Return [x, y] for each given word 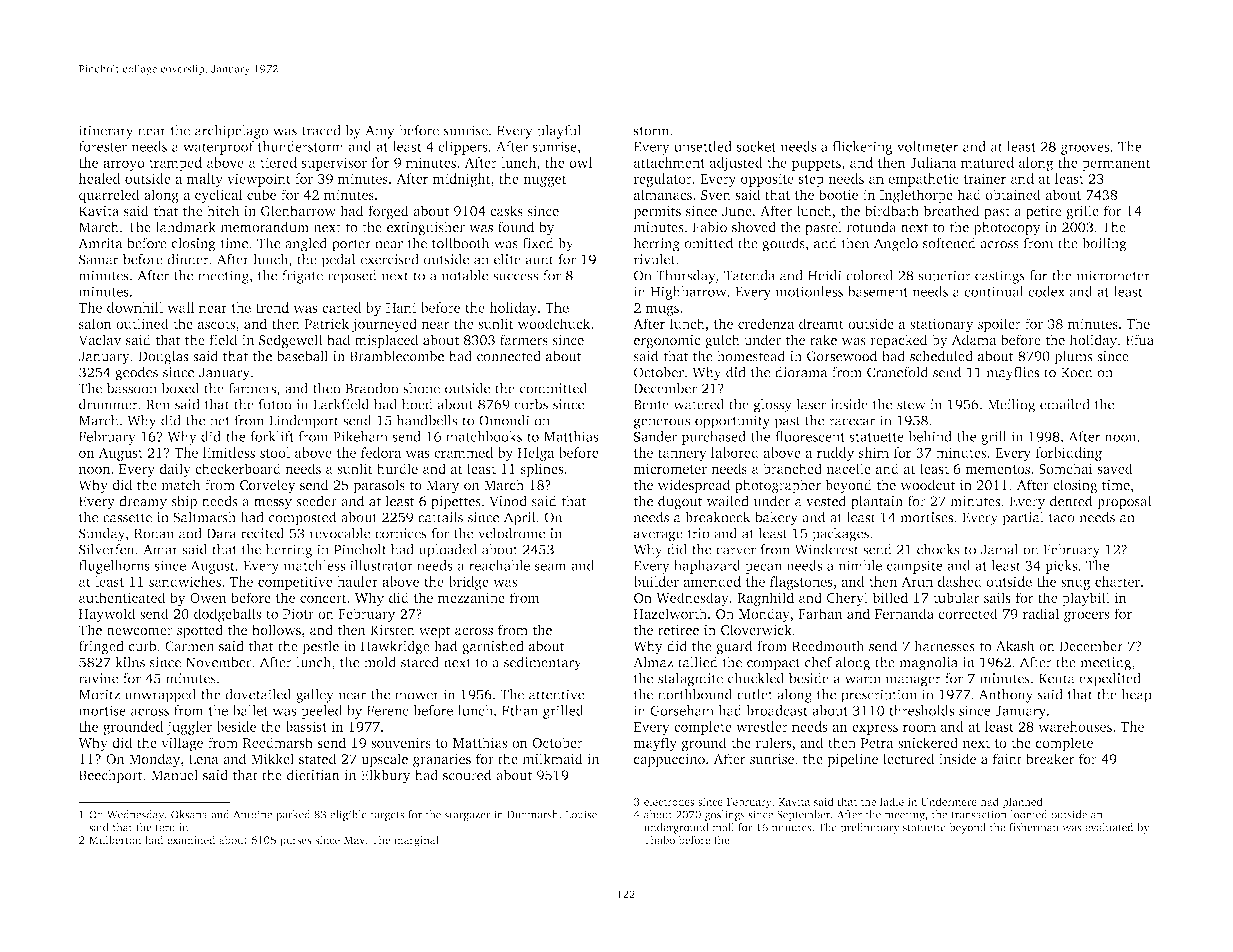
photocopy [1007, 228]
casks [506, 210]
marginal [416, 841]
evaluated [1109, 827]
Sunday [102, 535]
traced [321, 130]
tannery [682, 455]
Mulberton [115, 839]
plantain [877, 502]
